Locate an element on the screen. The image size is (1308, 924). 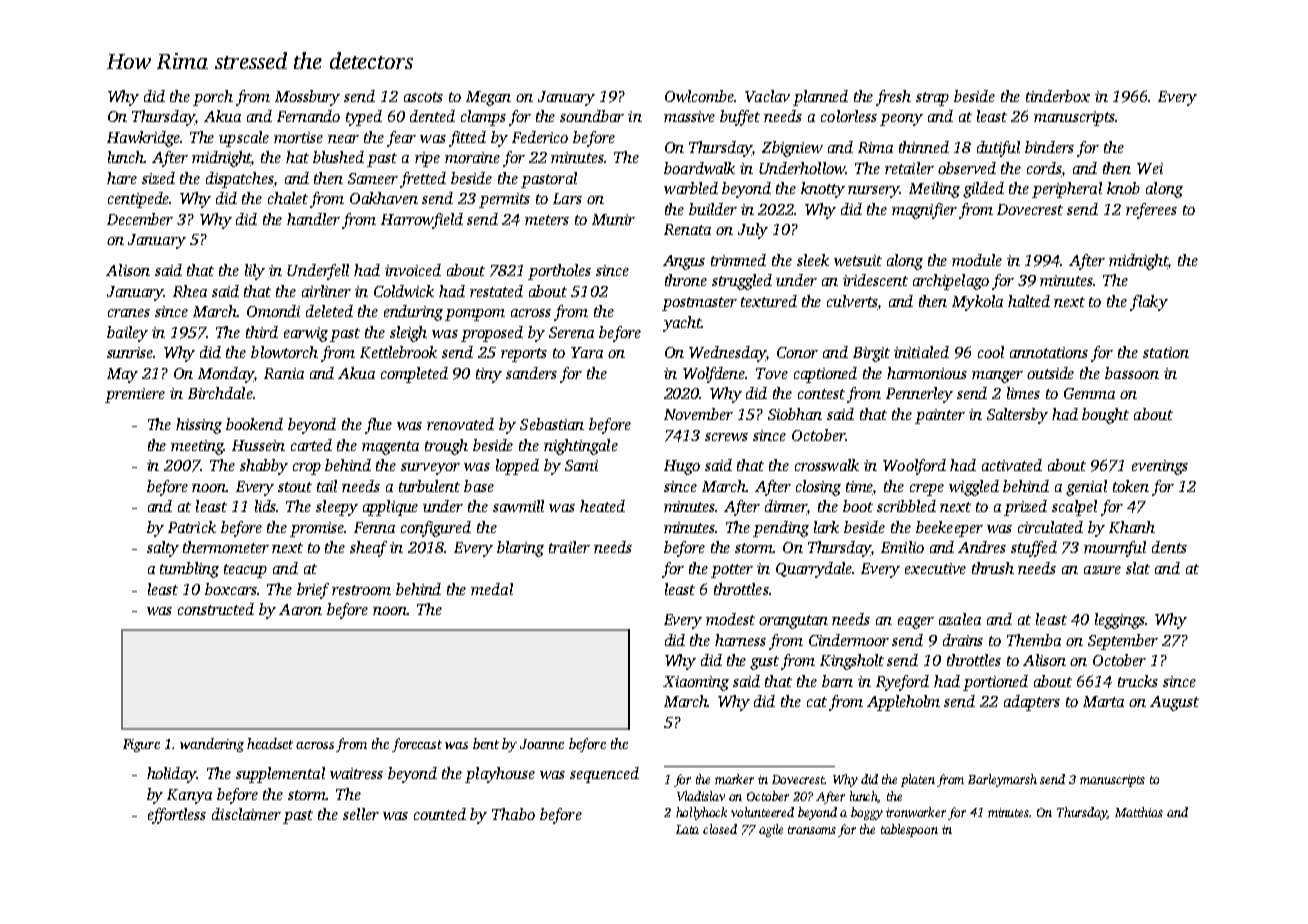
peony is located at coordinates (901, 120).
